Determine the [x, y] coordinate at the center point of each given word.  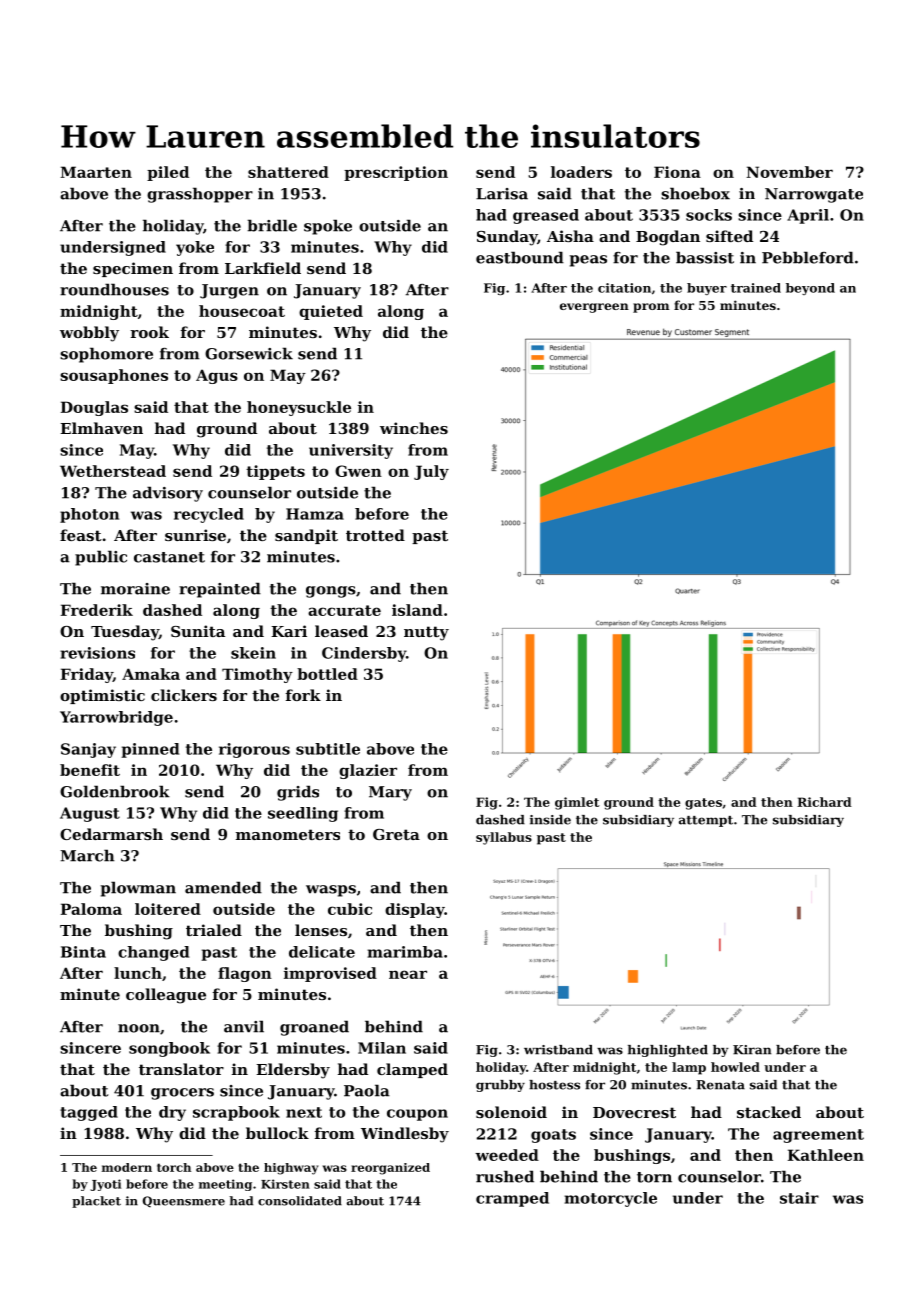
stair [799, 1198]
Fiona [677, 172]
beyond [810, 289]
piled [168, 173]
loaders [581, 172]
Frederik [97, 610]
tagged [89, 1113]
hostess [554, 1085]
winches [414, 428]
